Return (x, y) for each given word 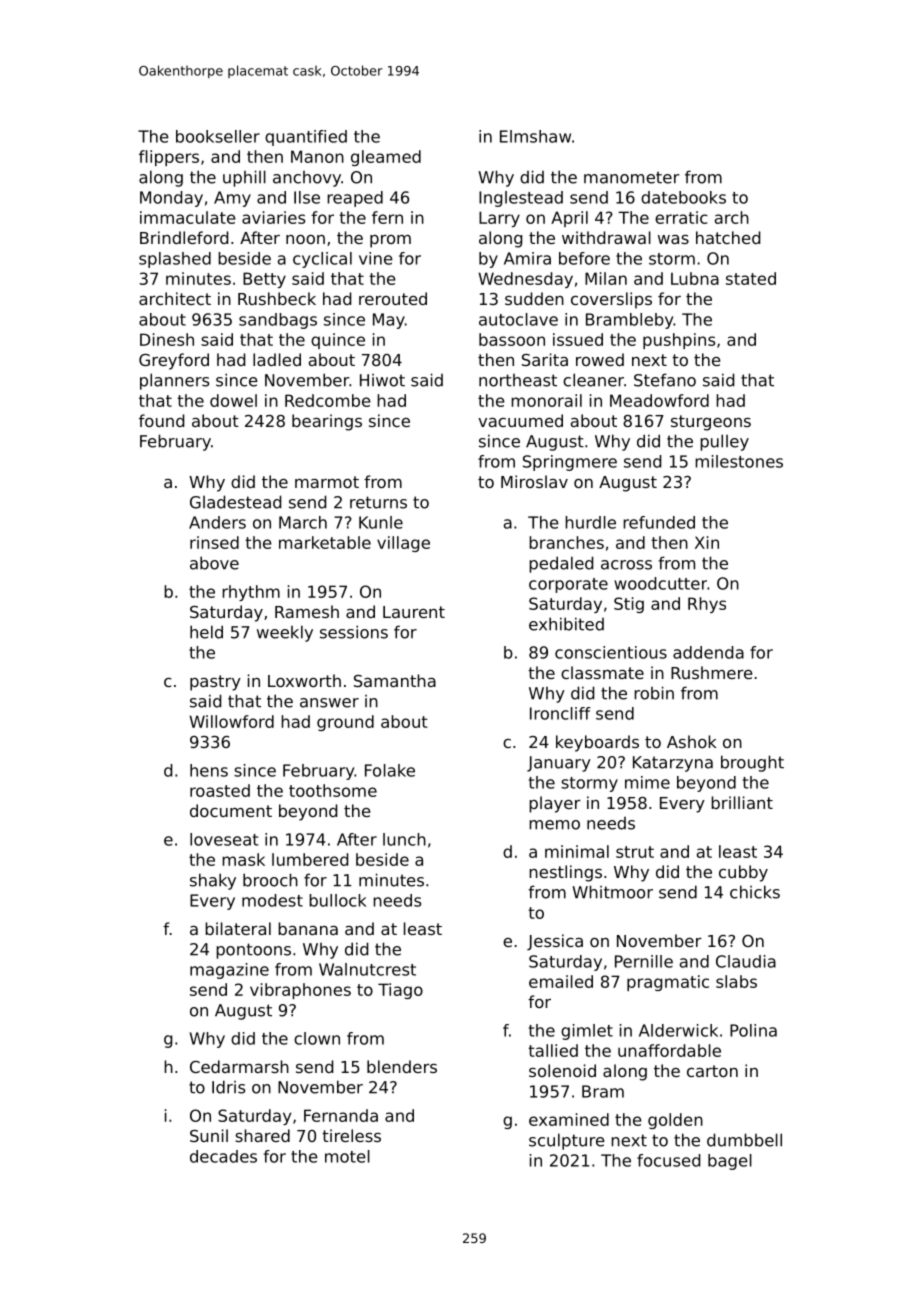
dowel (233, 400)
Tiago (400, 991)
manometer (632, 177)
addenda (708, 652)
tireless (351, 1135)
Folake (390, 770)
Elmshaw (535, 136)
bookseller (218, 136)
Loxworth (304, 680)
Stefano (665, 380)
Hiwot (382, 380)
